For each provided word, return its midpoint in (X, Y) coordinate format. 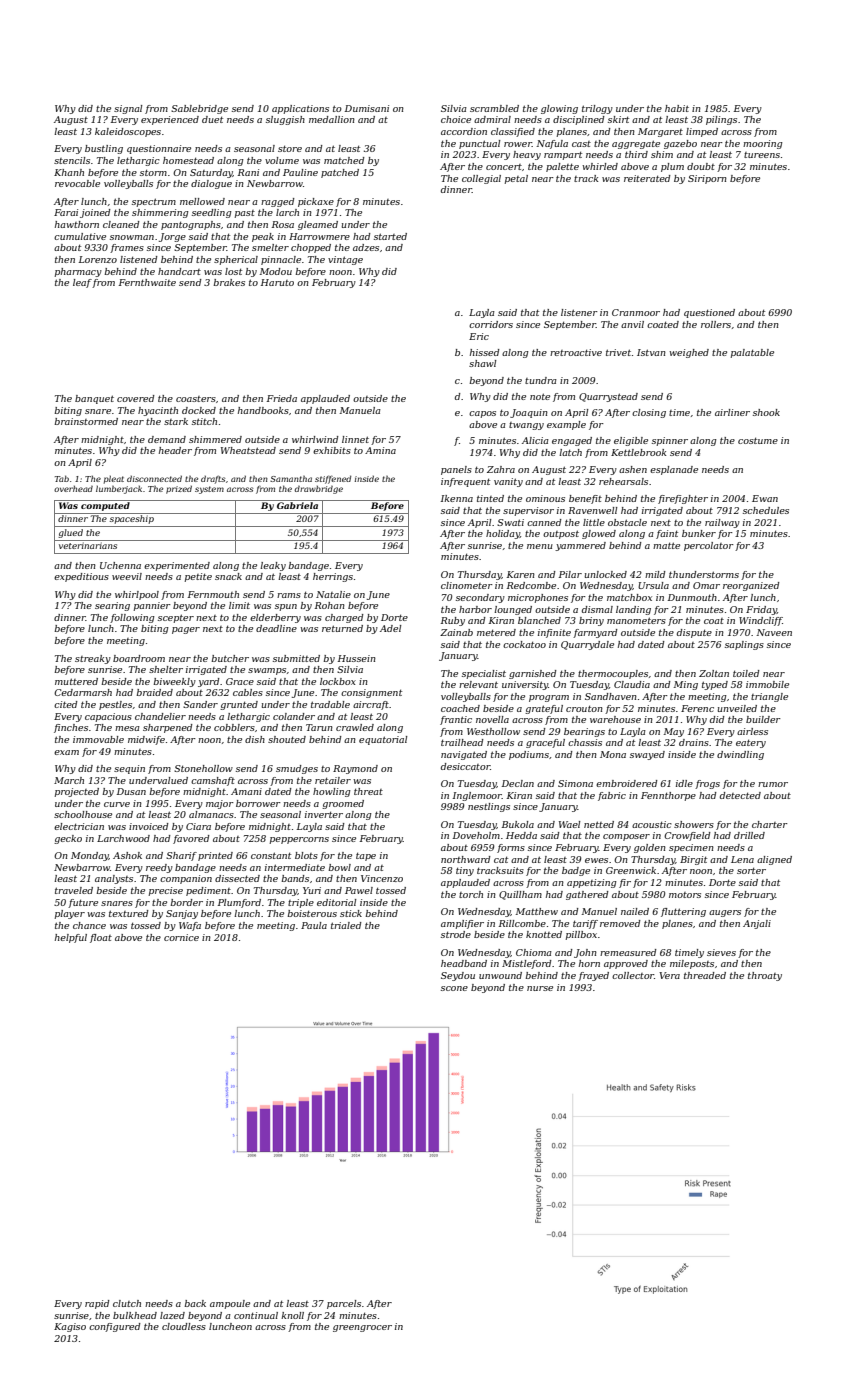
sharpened (168, 728)
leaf (82, 283)
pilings (721, 120)
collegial (481, 179)
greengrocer (362, 1328)
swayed (647, 755)
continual (256, 1315)
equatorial (383, 740)
